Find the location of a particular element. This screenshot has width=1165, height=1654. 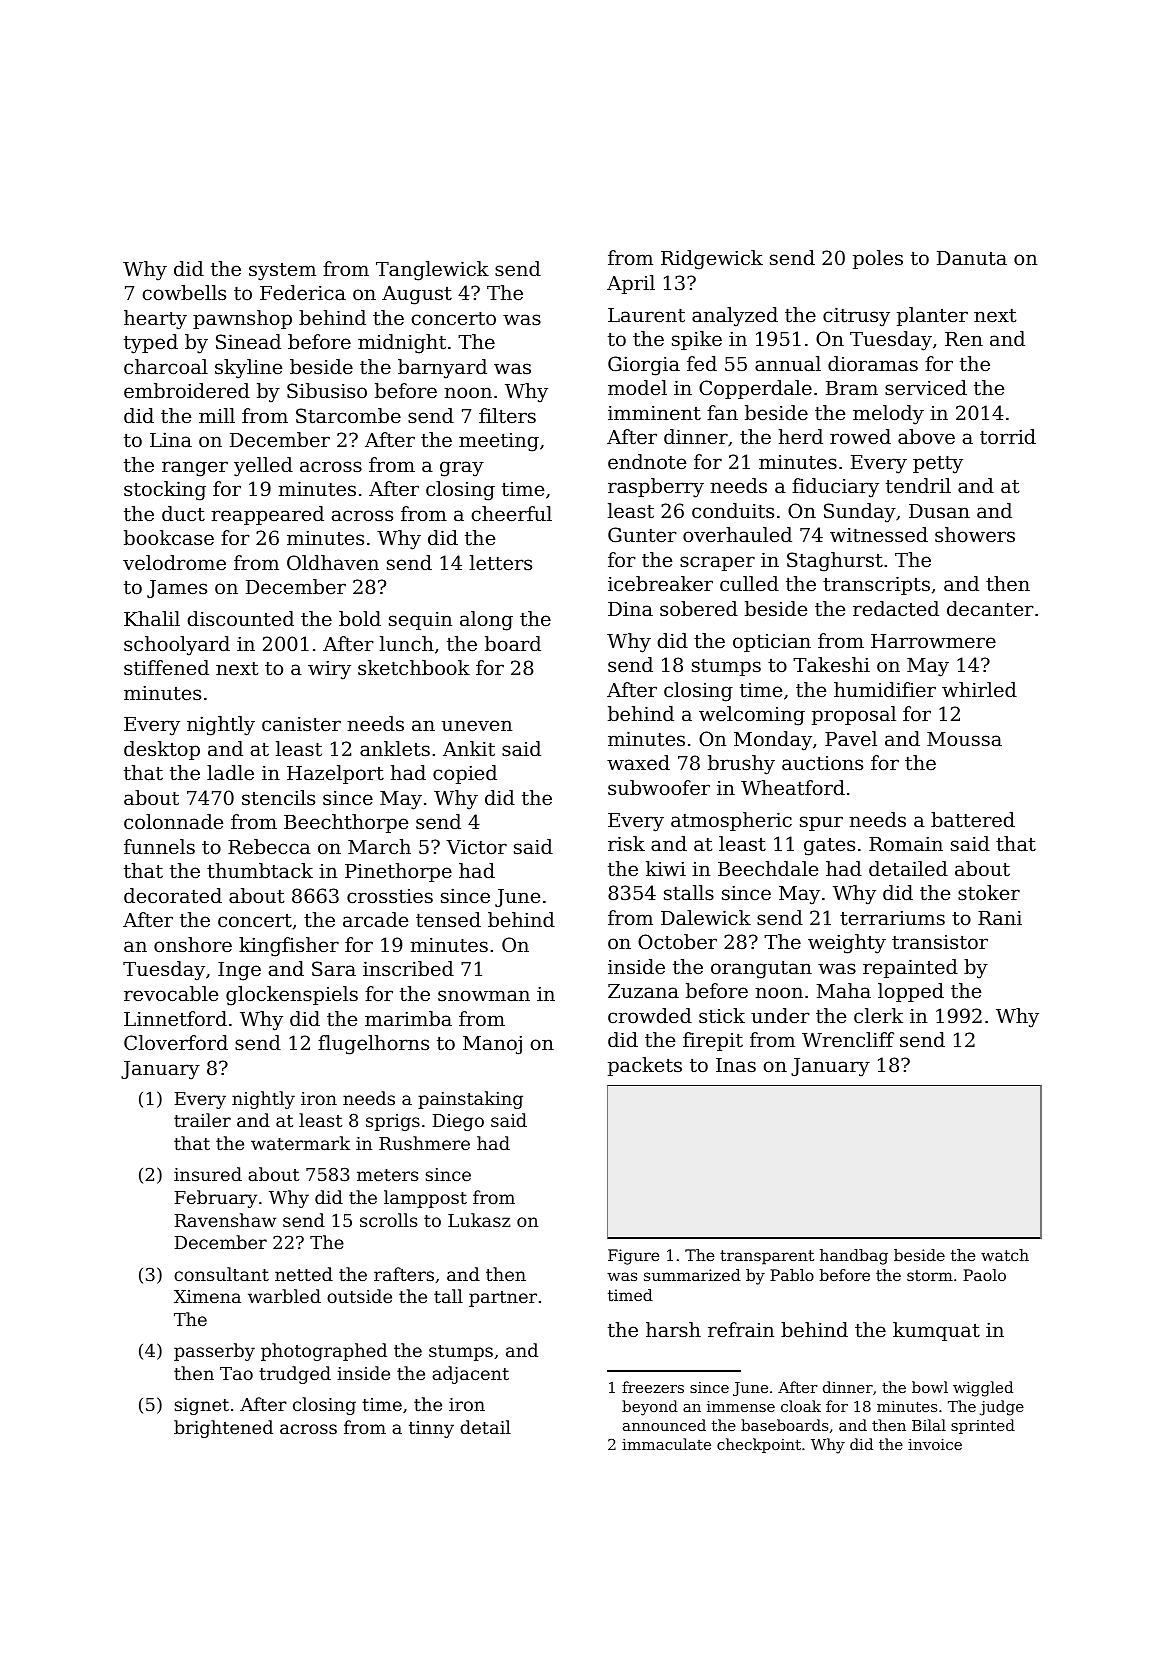

stoker is located at coordinates (989, 892).
